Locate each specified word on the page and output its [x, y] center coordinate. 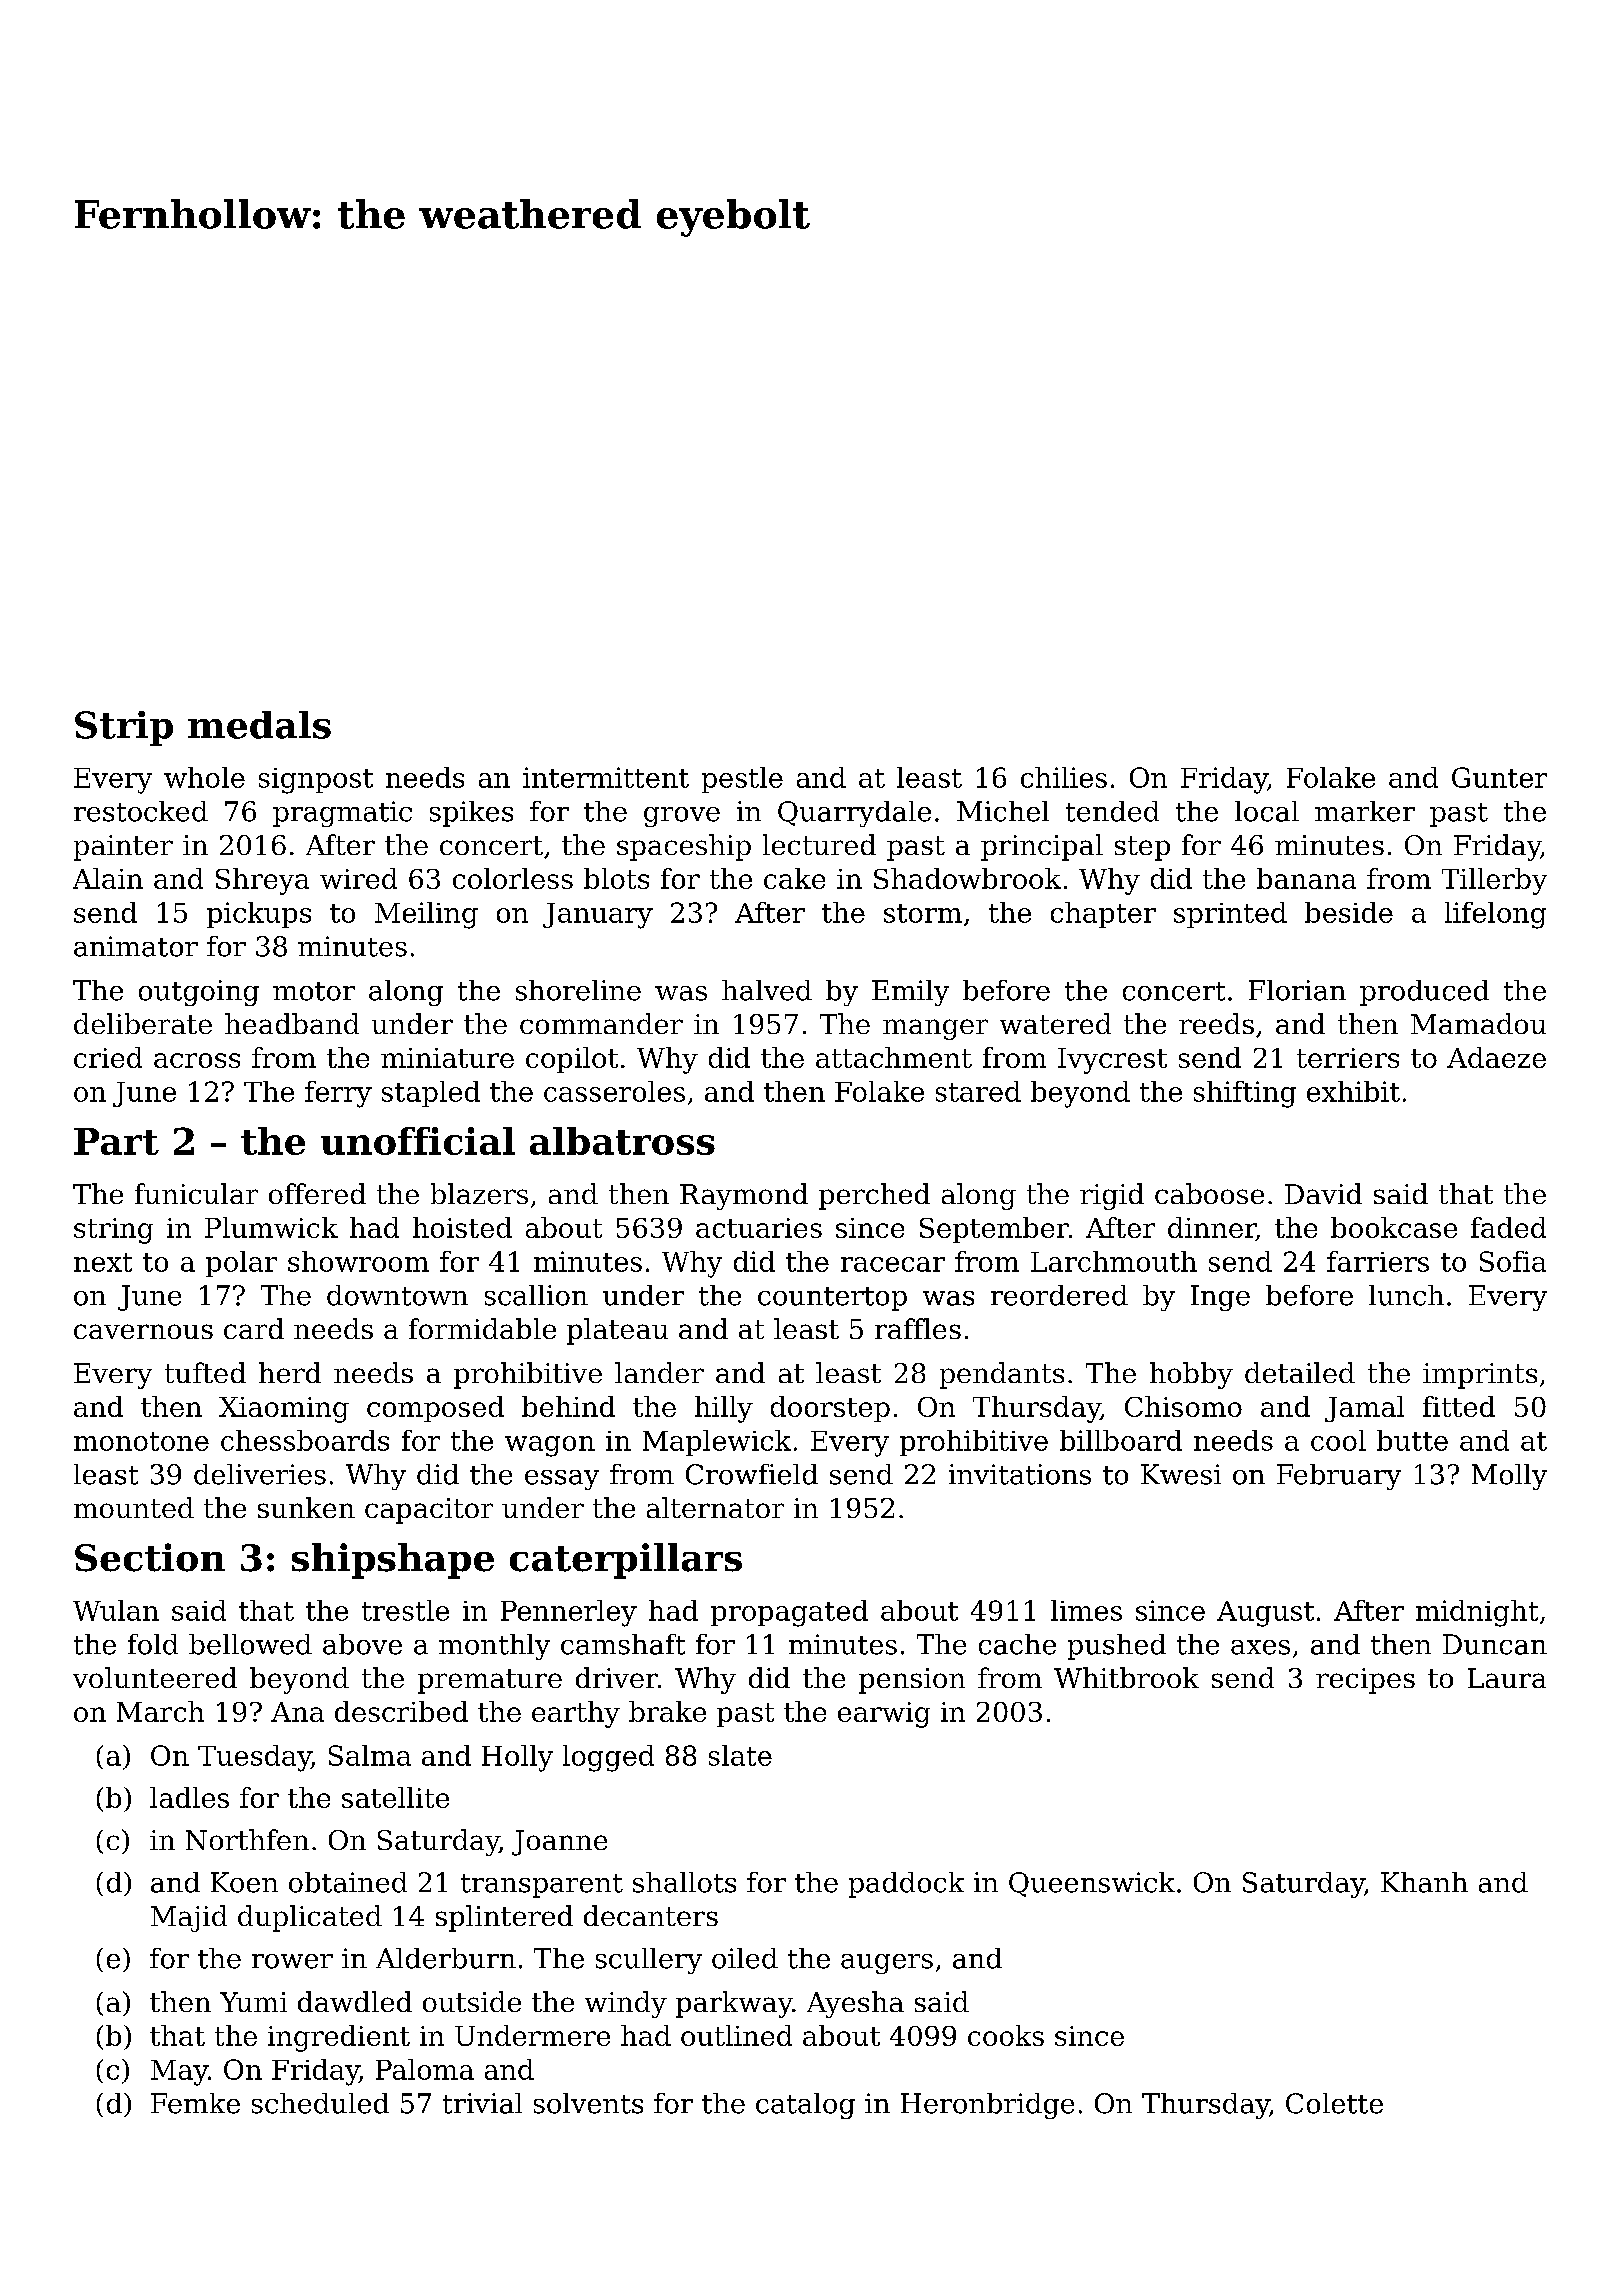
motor [314, 991]
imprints [1480, 1376]
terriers [1348, 1058]
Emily [910, 993]
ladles [189, 1797]
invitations [1020, 1474]
